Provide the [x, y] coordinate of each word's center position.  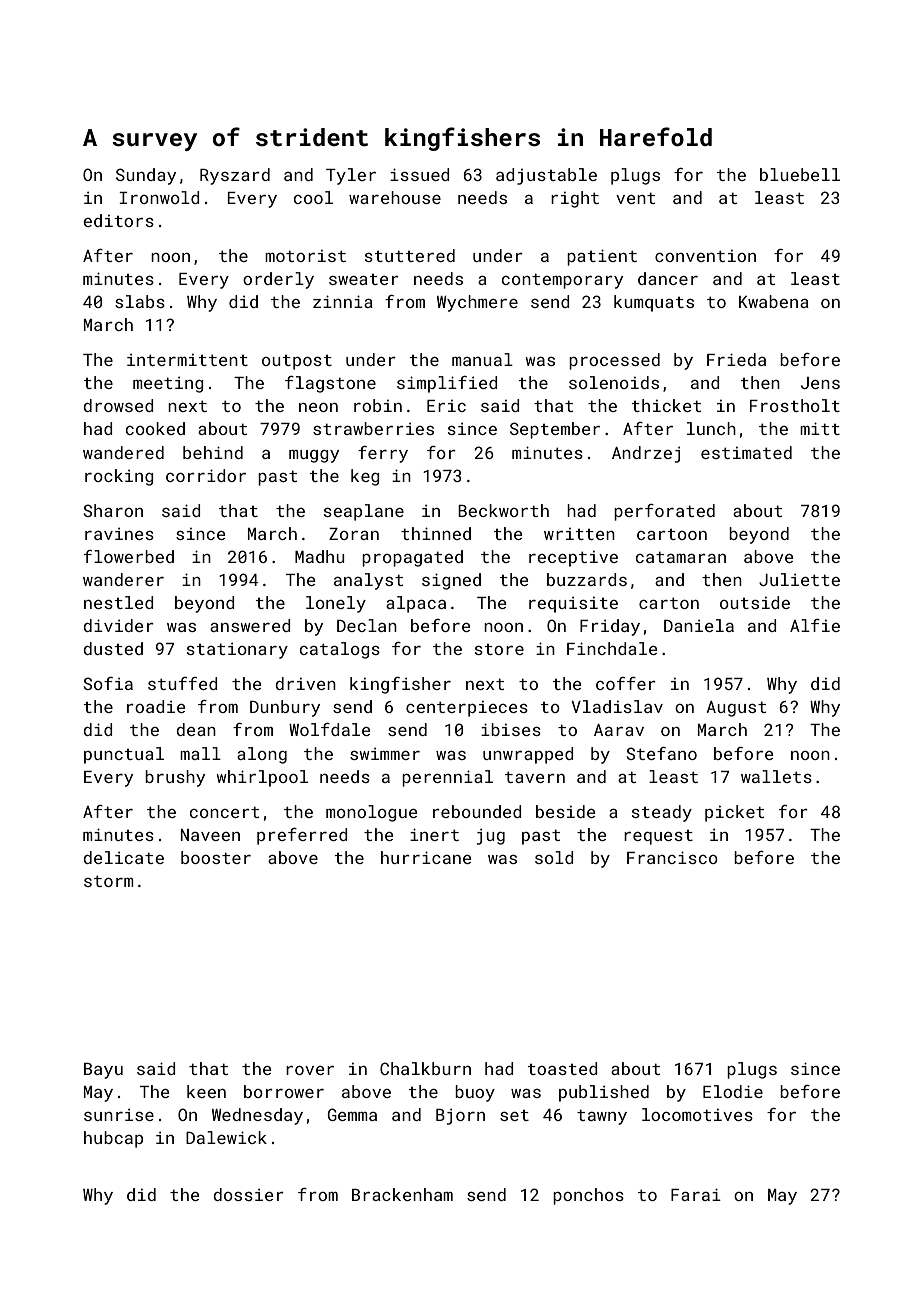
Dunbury [285, 708]
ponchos [588, 1196]
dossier [248, 1194]
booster [216, 857]
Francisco [672, 857]
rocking [119, 477]
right [575, 199]
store [499, 649]
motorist [305, 256]
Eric [446, 406]
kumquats [654, 303]
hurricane [426, 857]
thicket [666, 405]
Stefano [662, 753]
